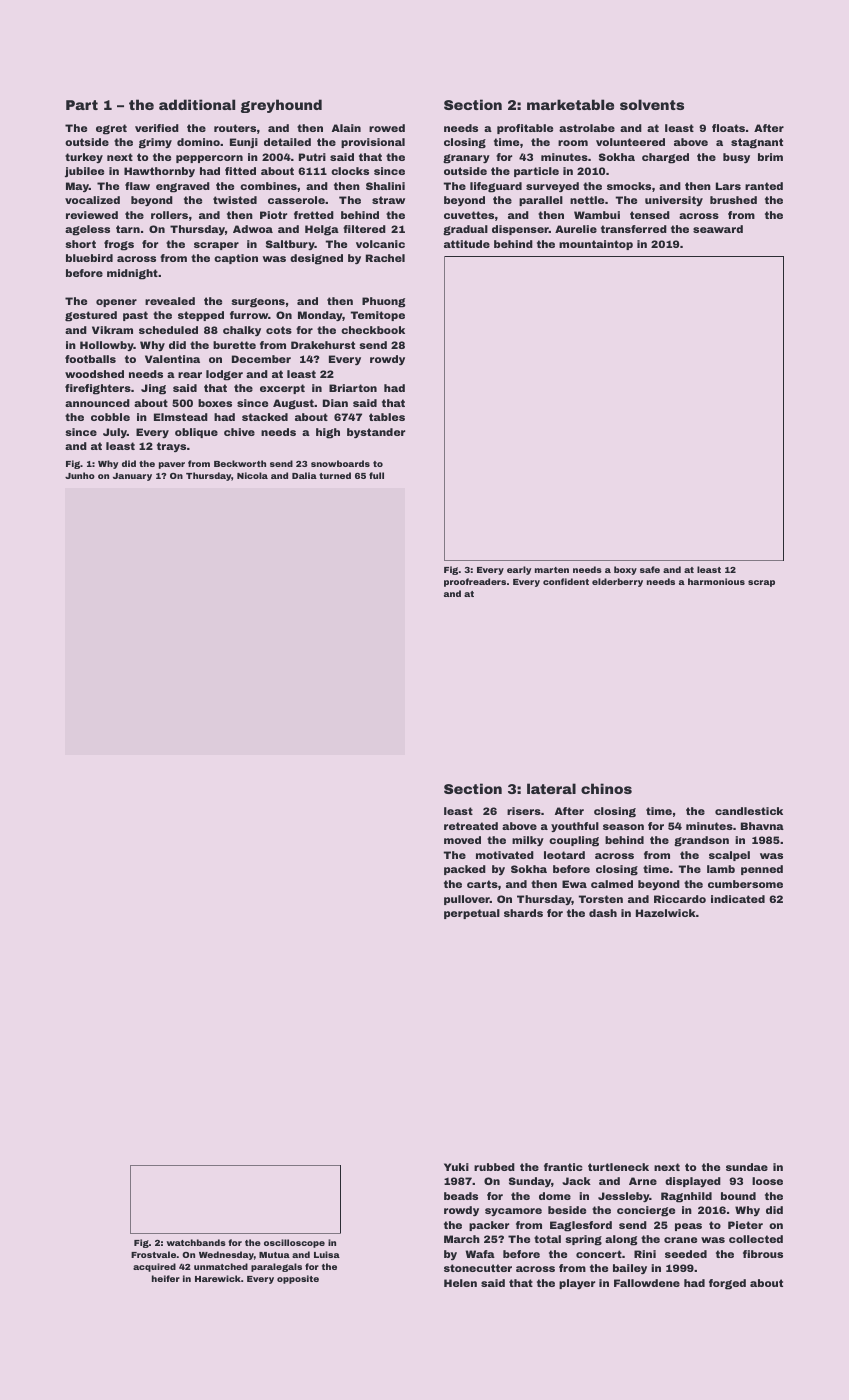 Image resolution: width=849 pixels, height=1400 pixels. Describe the element at coordinates (153, 1254) in the screenshot. I see `Frostvale` at that location.
